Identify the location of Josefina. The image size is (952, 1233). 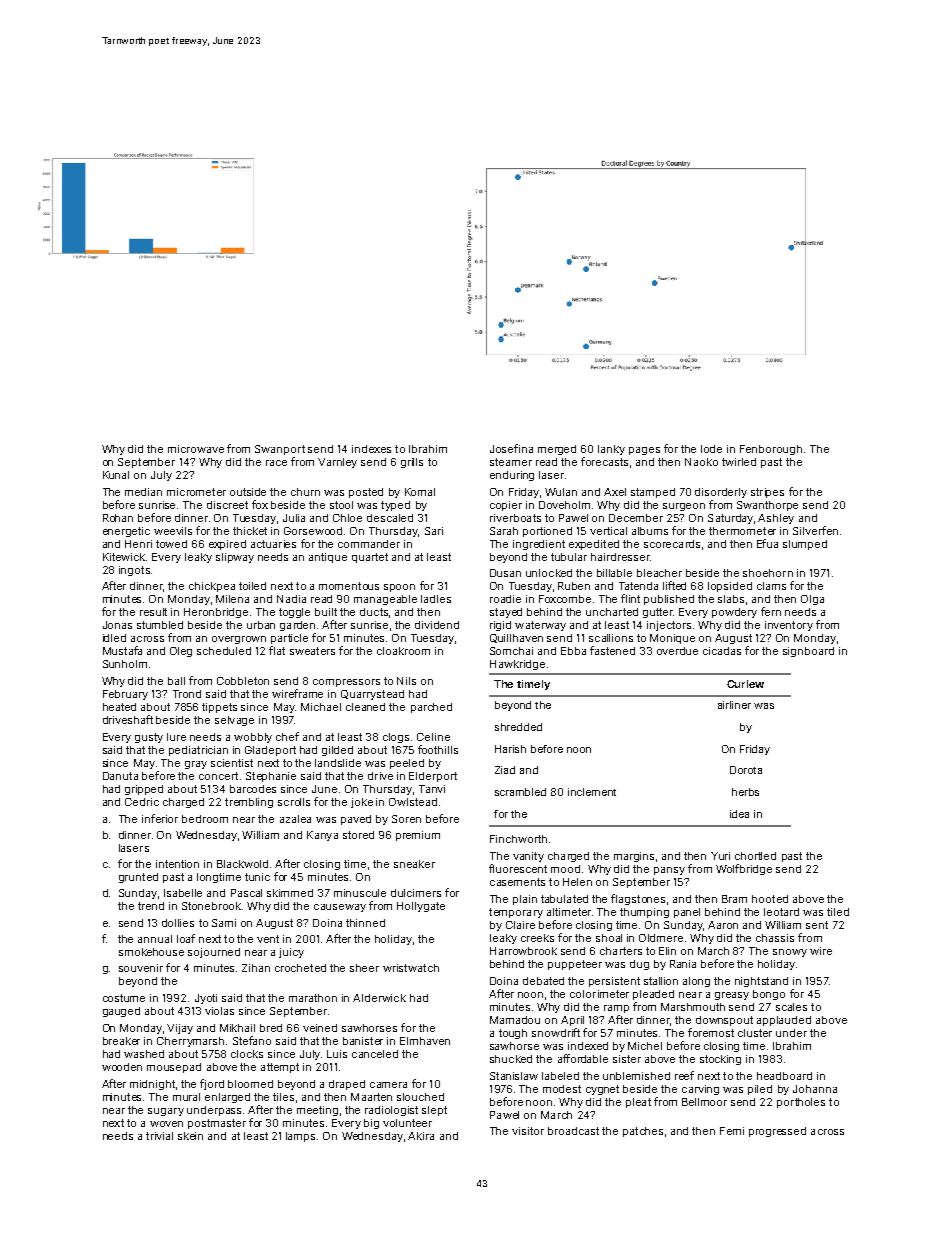
(511, 448).
